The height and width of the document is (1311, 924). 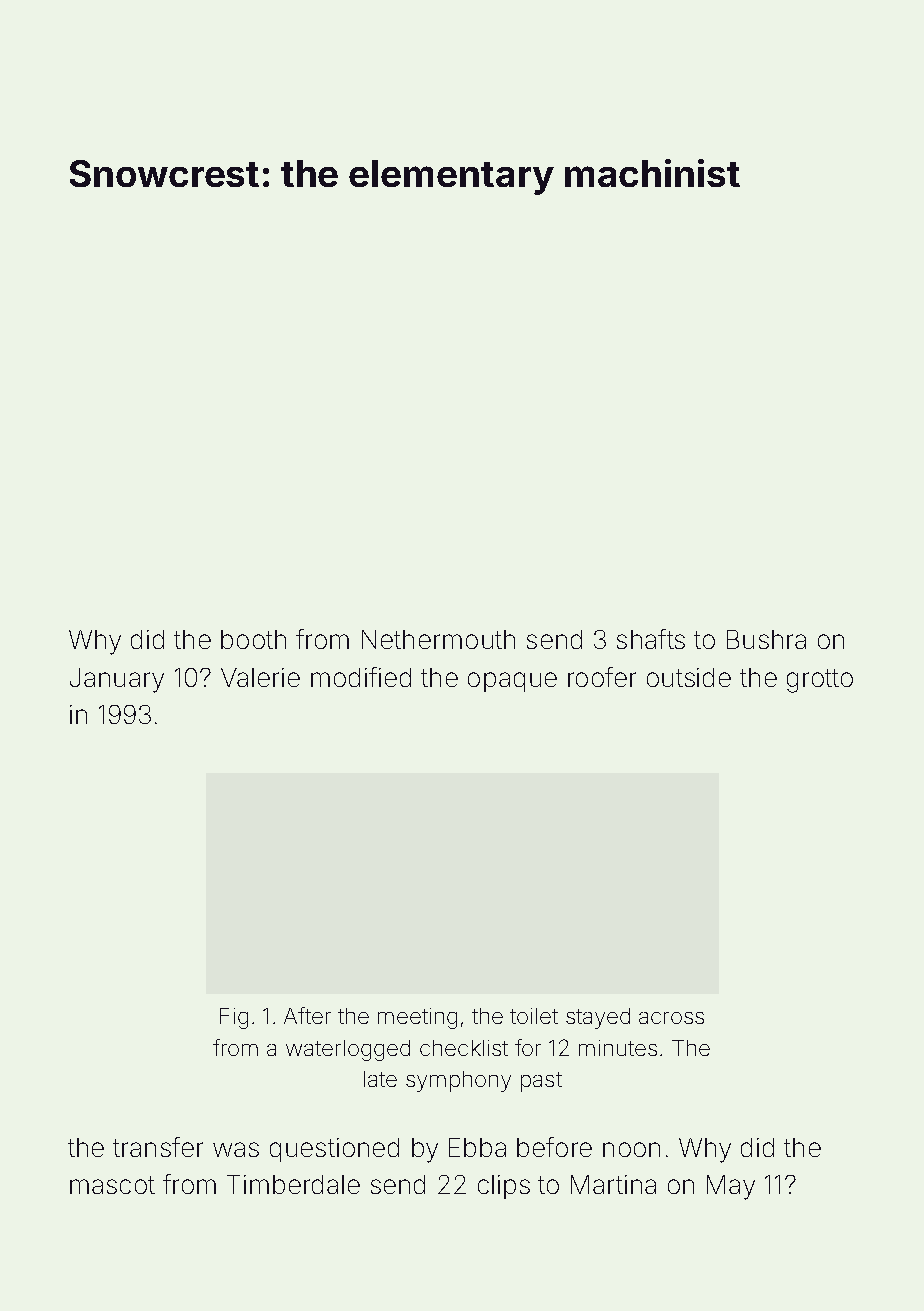 What do you see at coordinates (504, 1187) in the document?
I see `clips` at bounding box center [504, 1187].
